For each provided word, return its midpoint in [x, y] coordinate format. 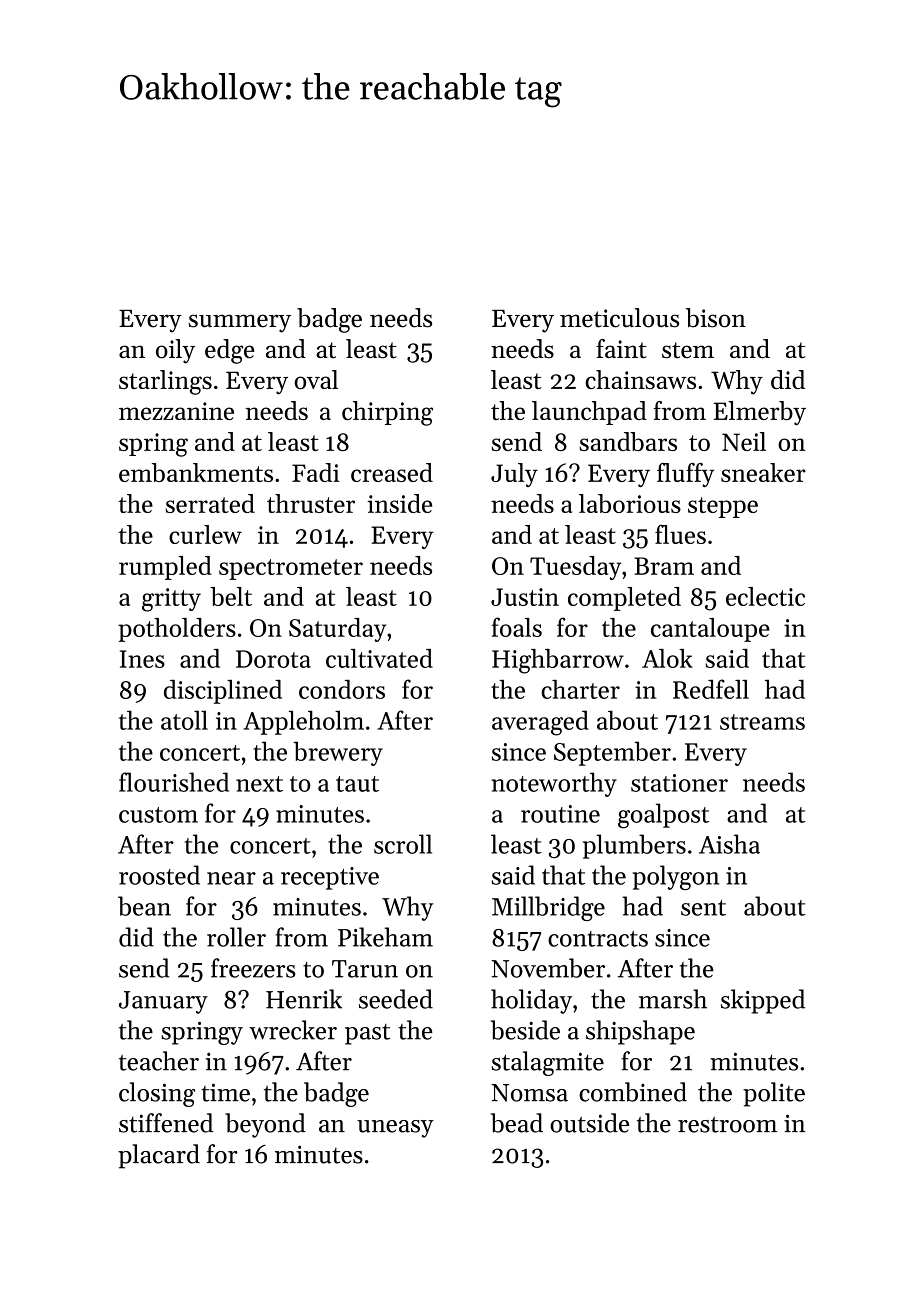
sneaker [763, 472]
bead [517, 1123]
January [163, 1002]
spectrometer [291, 569]
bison [716, 318]
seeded [396, 999]
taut [357, 784]
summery [240, 323]
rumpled [165, 568]
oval [316, 379]
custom [158, 815]
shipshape [640, 1032]
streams [762, 722]
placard [159, 1156]
